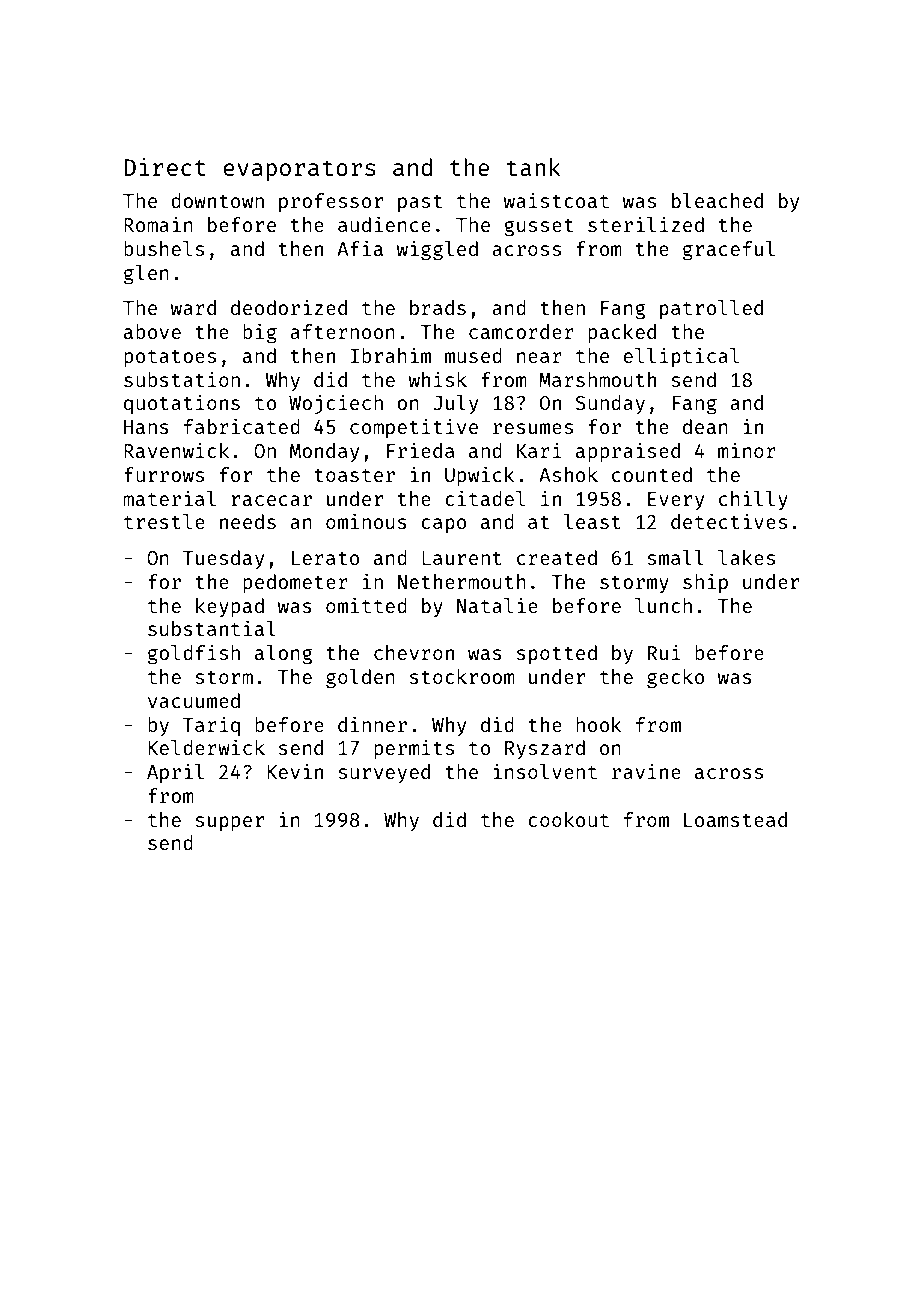 The width and height of the document is (924, 1311). What do you see at coordinates (538, 228) in the document?
I see `gusset` at bounding box center [538, 228].
